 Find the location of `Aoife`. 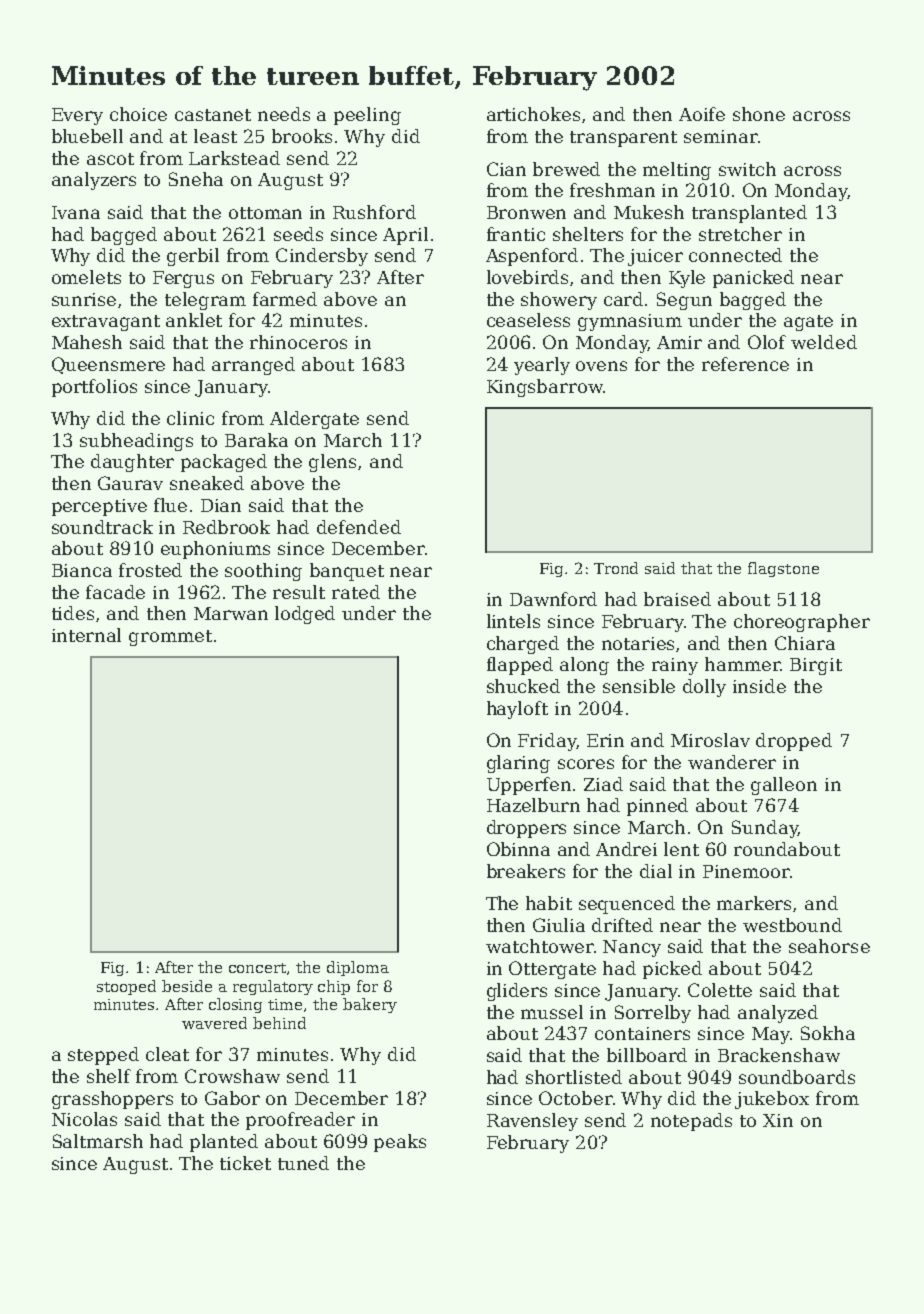

Aoife is located at coordinates (702, 114).
